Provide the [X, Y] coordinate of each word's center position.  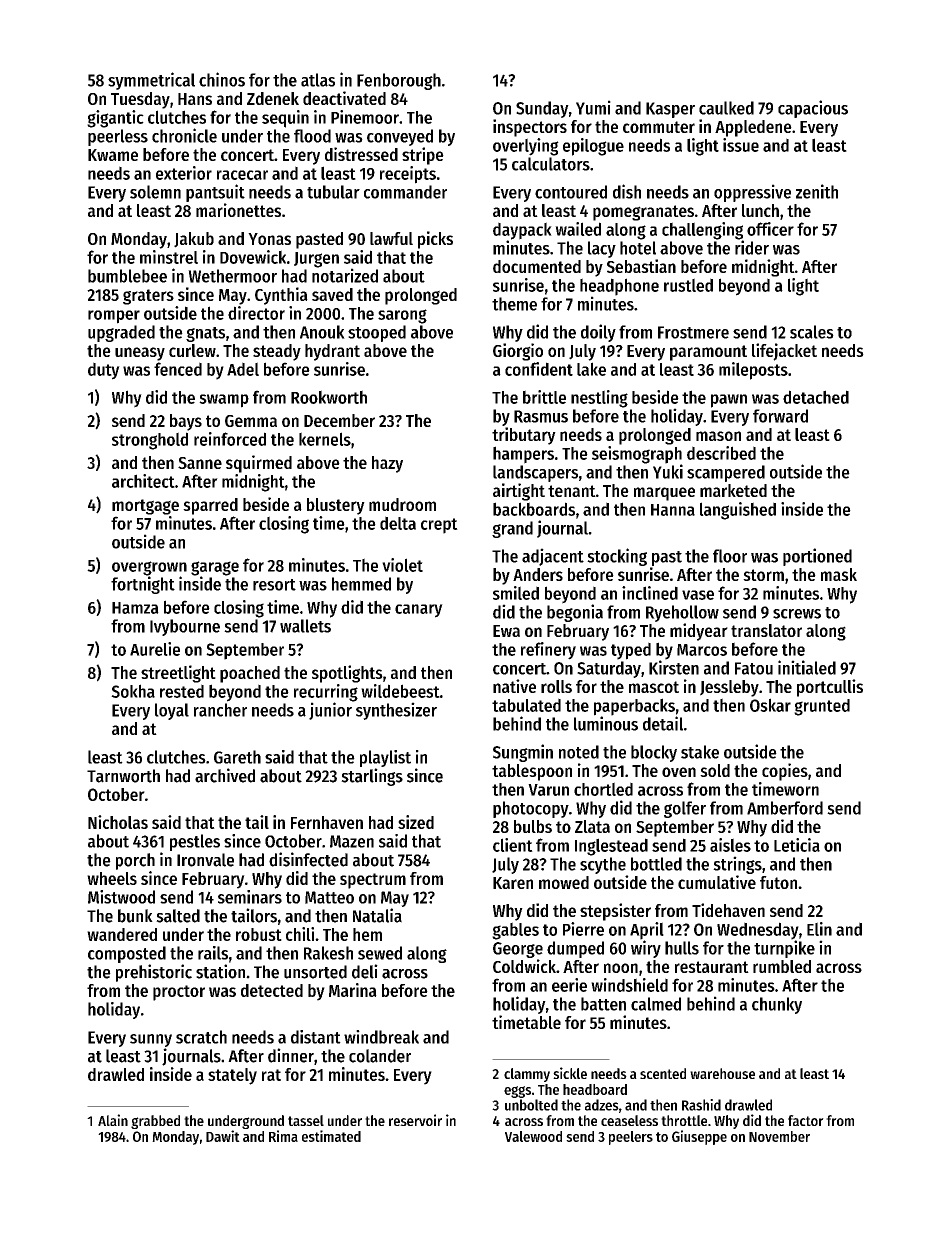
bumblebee [127, 276]
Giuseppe [699, 1137]
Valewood [533, 1136]
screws [797, 614]
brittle [544, 397]
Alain [113, 1120]
